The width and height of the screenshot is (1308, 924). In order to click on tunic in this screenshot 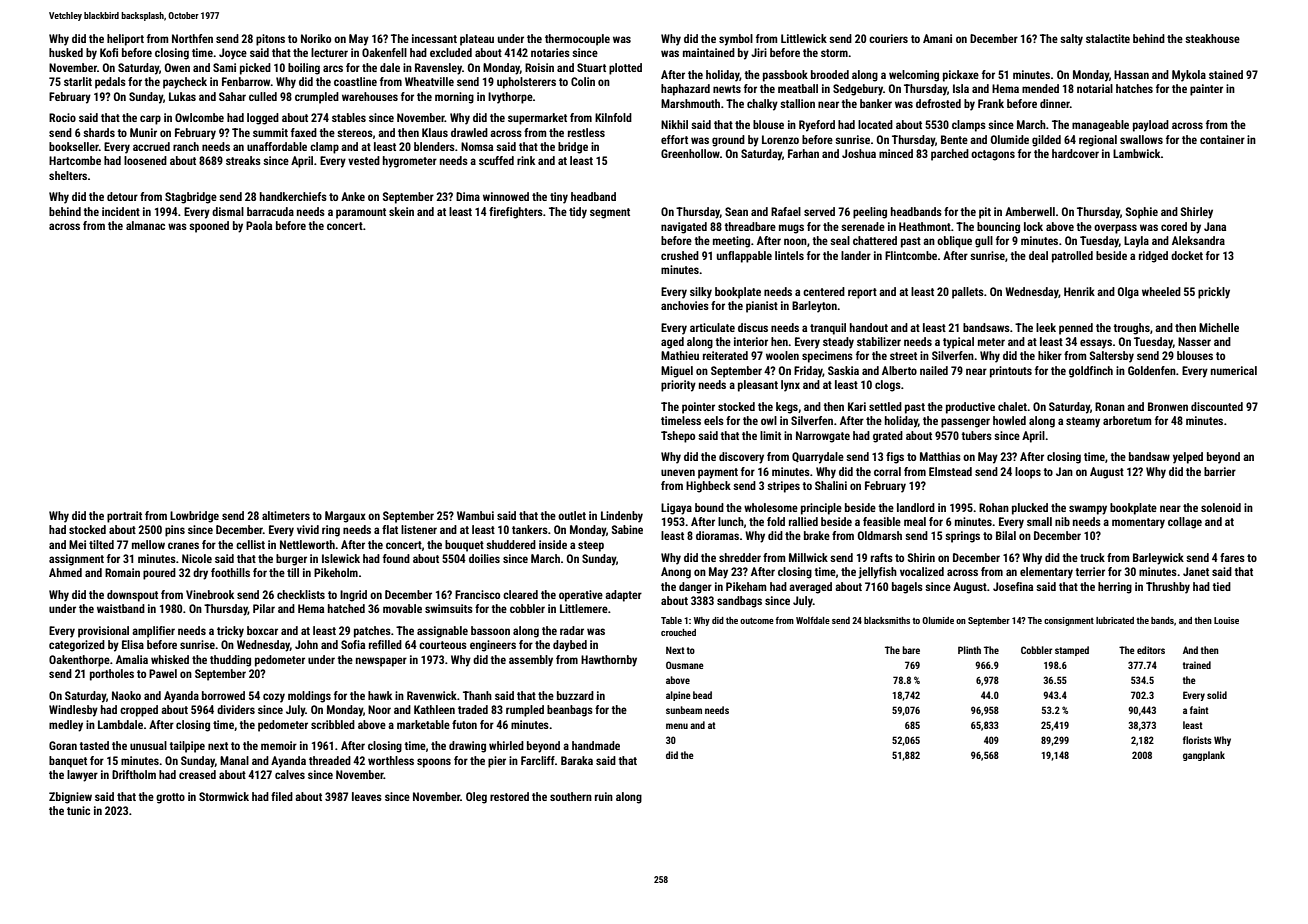, I will do `click(78, 810)`.
